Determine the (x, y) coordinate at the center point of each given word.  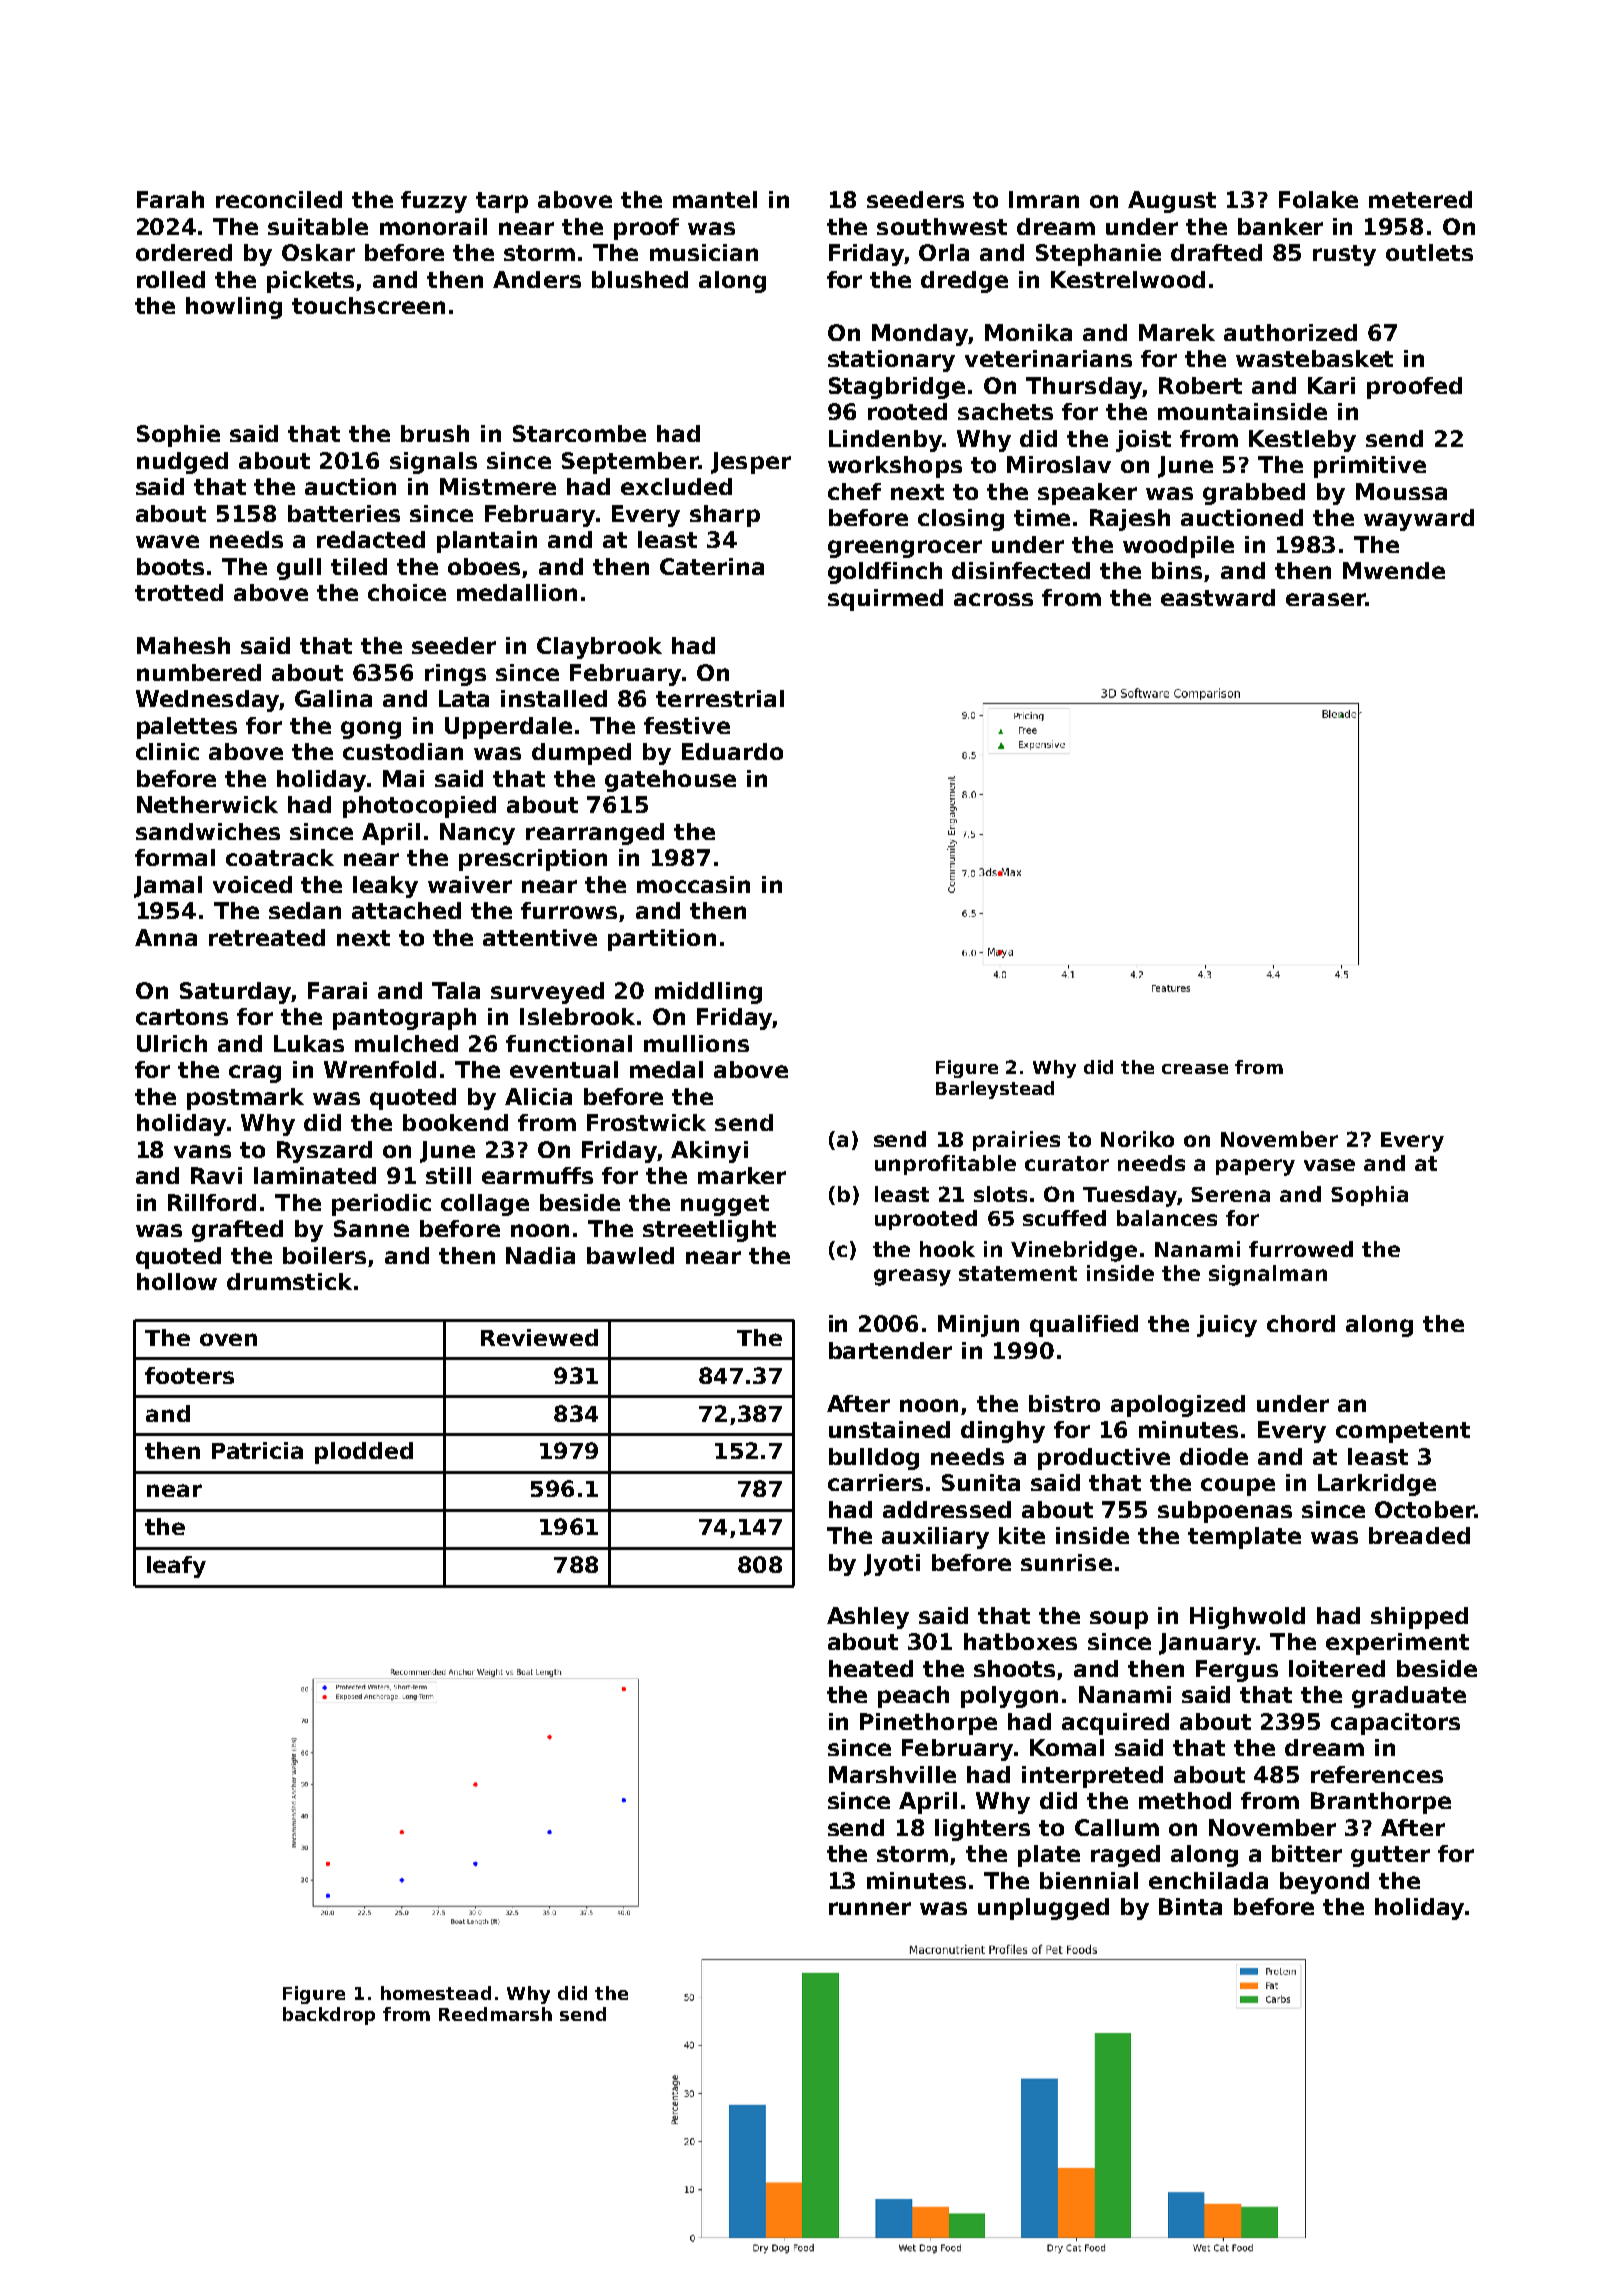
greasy (912, 1277)
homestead (436, 1993)
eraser (1326, 599)
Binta (1190, 1906)
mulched (406, 1043)
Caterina (712, 566)
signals (433, 463)
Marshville (892, 1774)
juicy (1227, 1326)
